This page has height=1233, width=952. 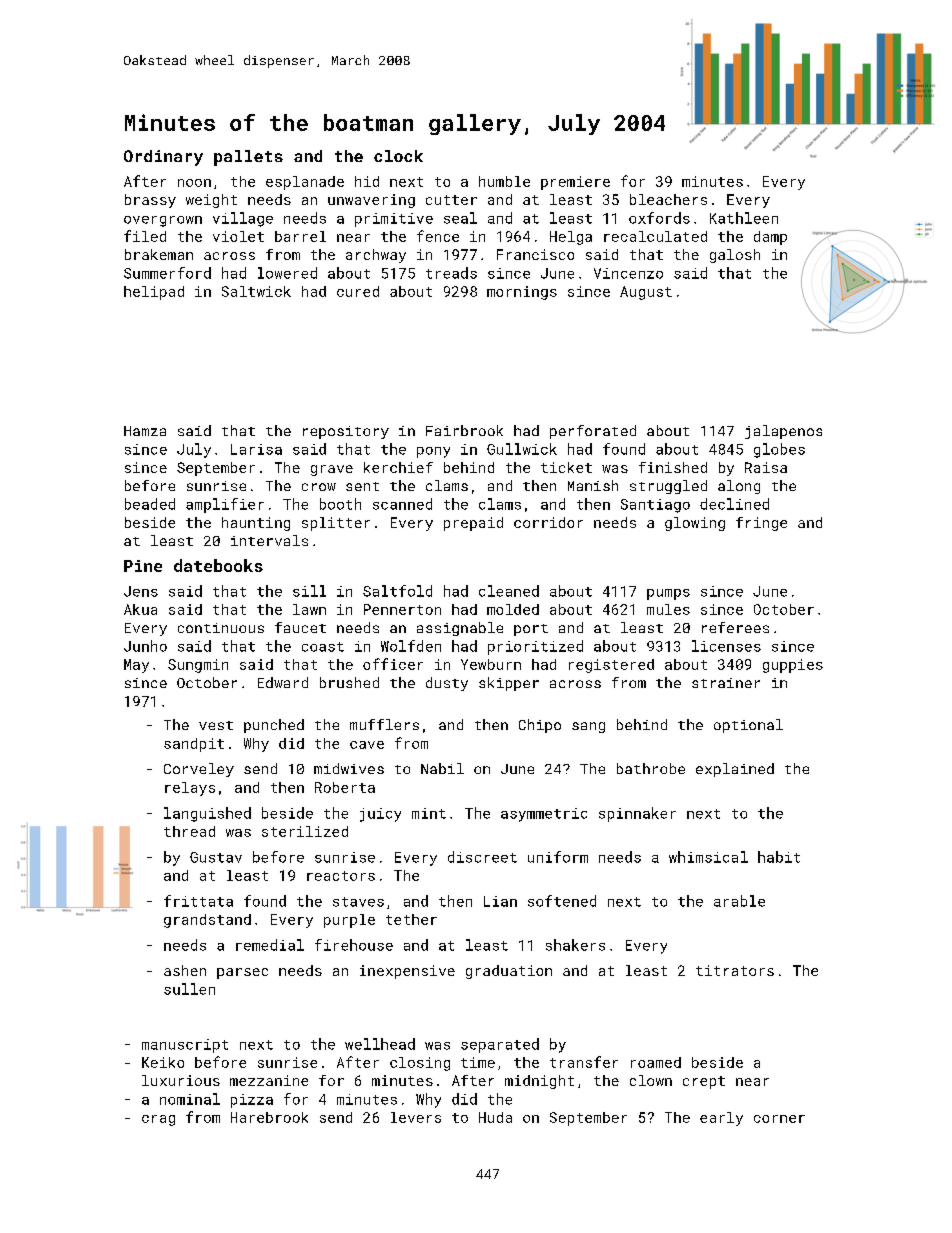 What do you see at coordinates (535, 647) in the page?
I see `prioritized` at bounding box center [535, 647].
